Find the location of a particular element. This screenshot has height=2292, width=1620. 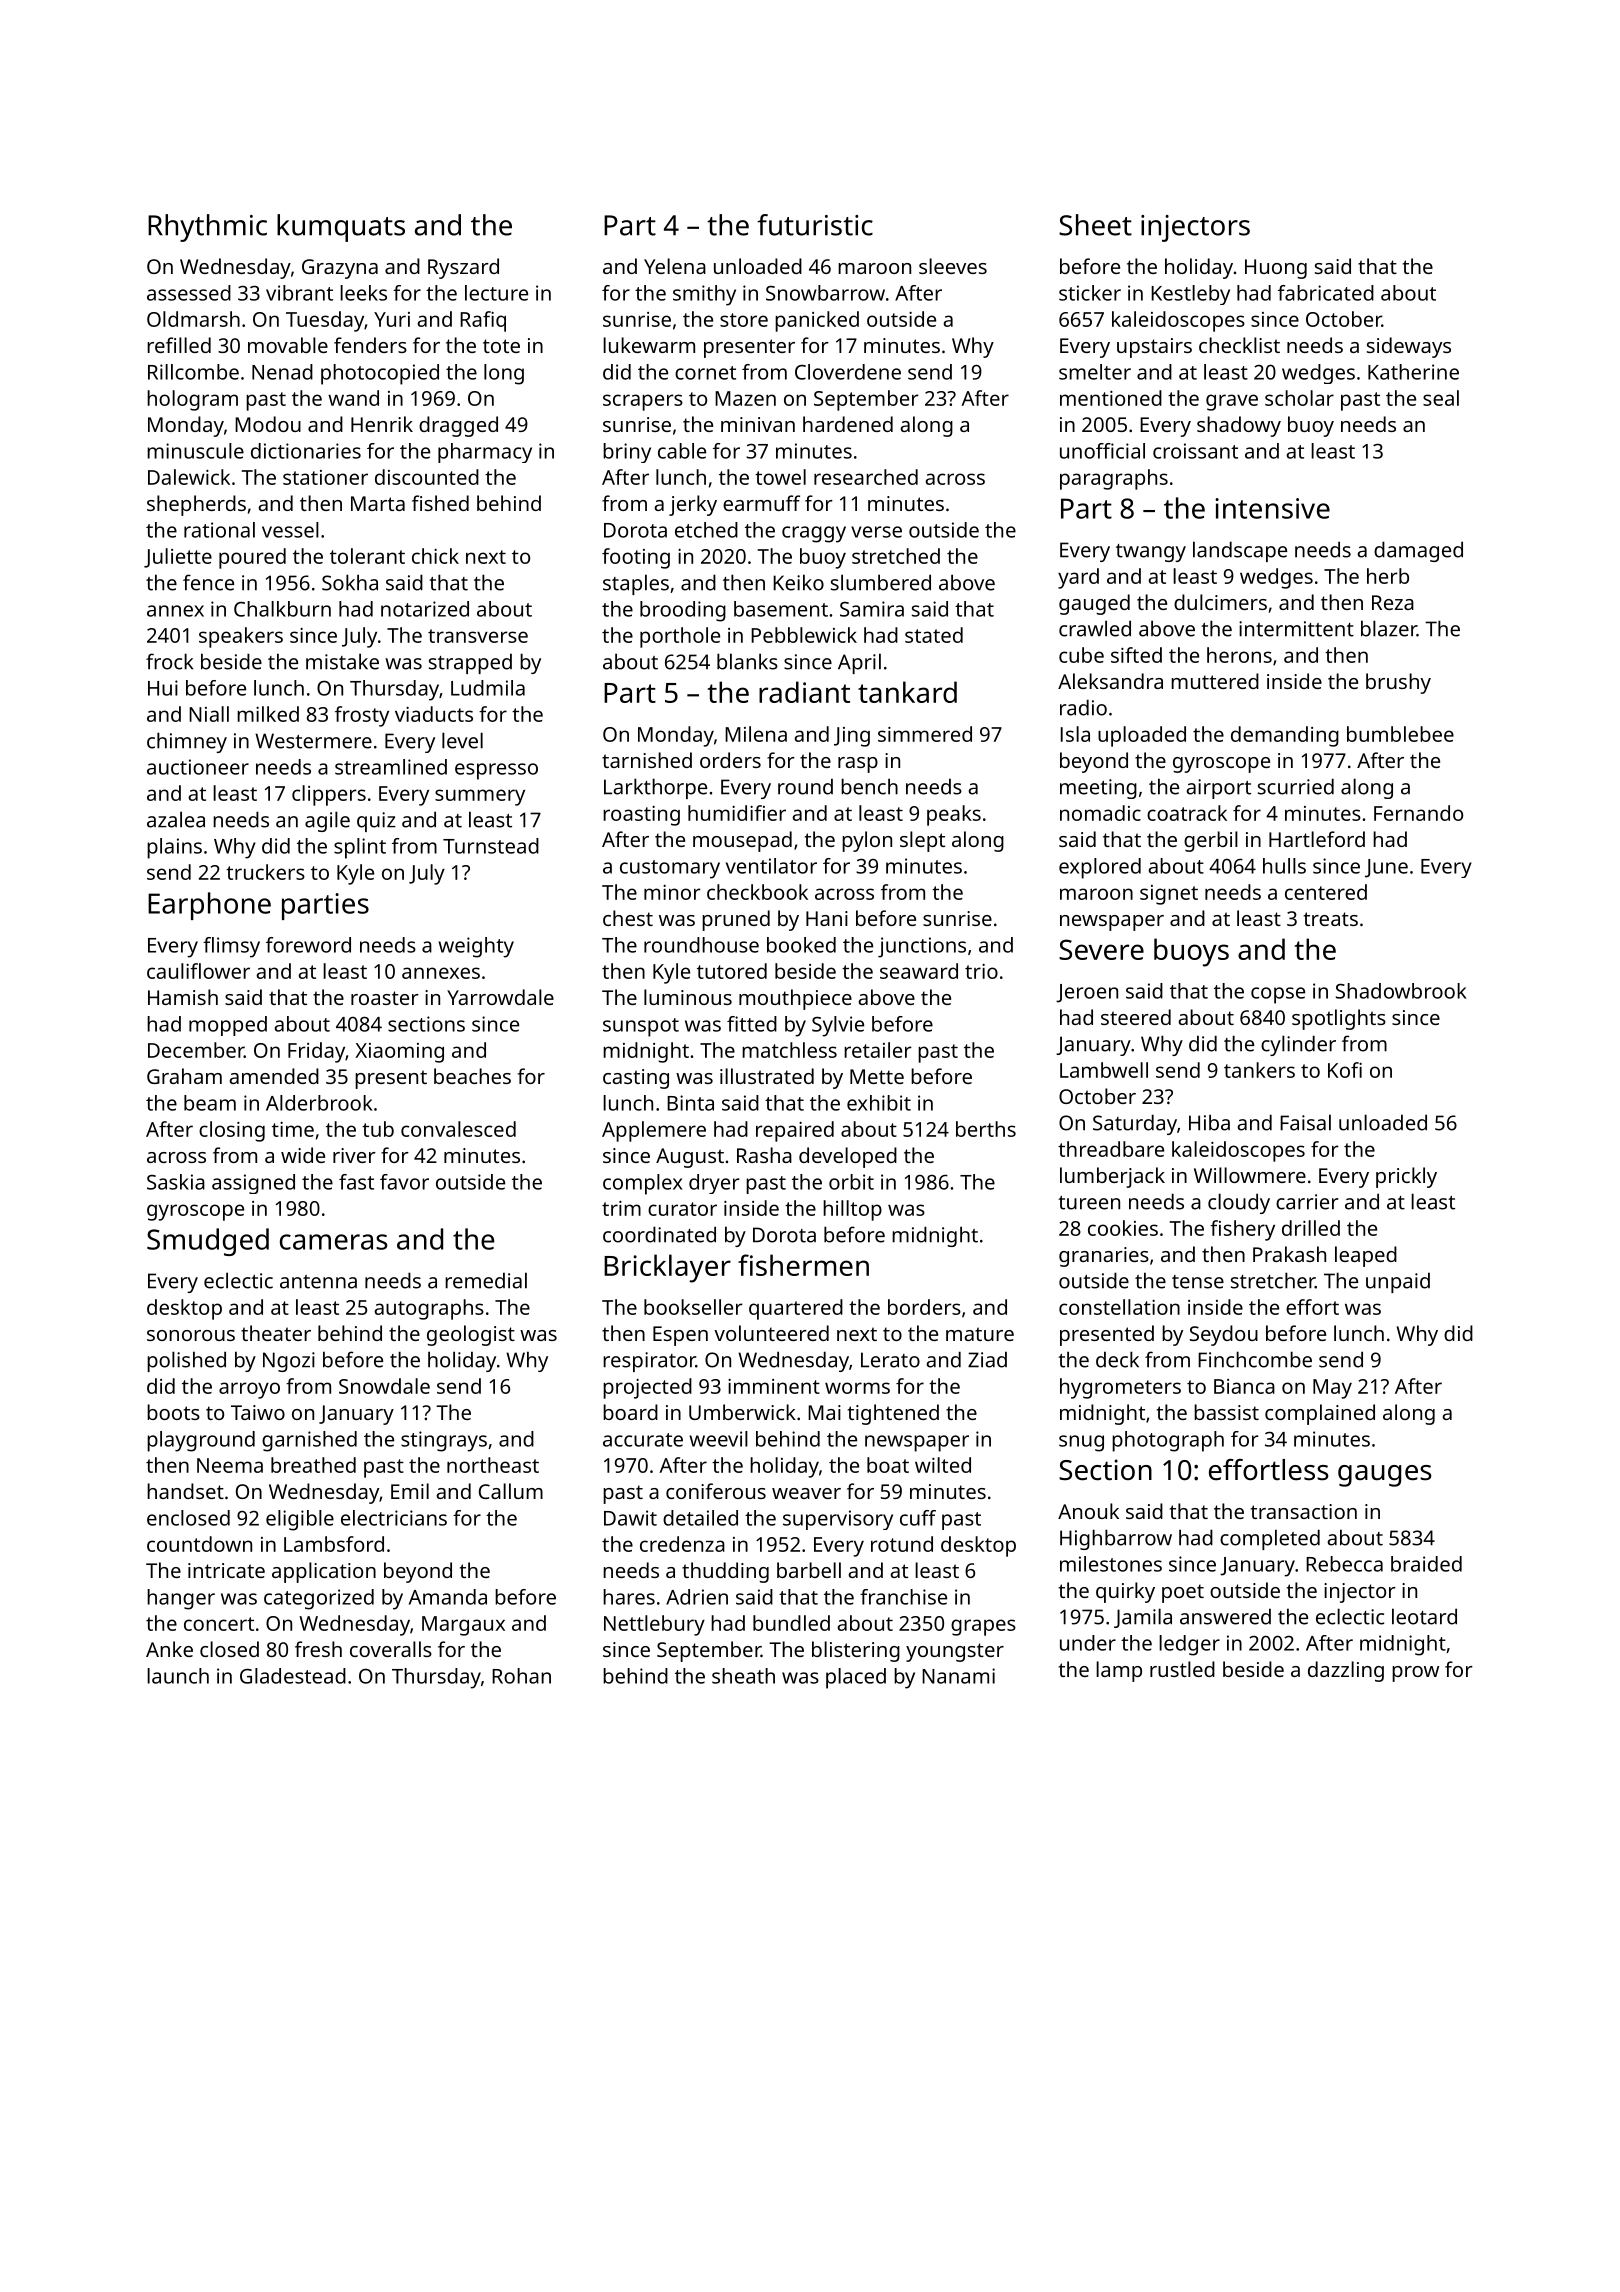

Gladestead is located at coordinates (293, 1676).
